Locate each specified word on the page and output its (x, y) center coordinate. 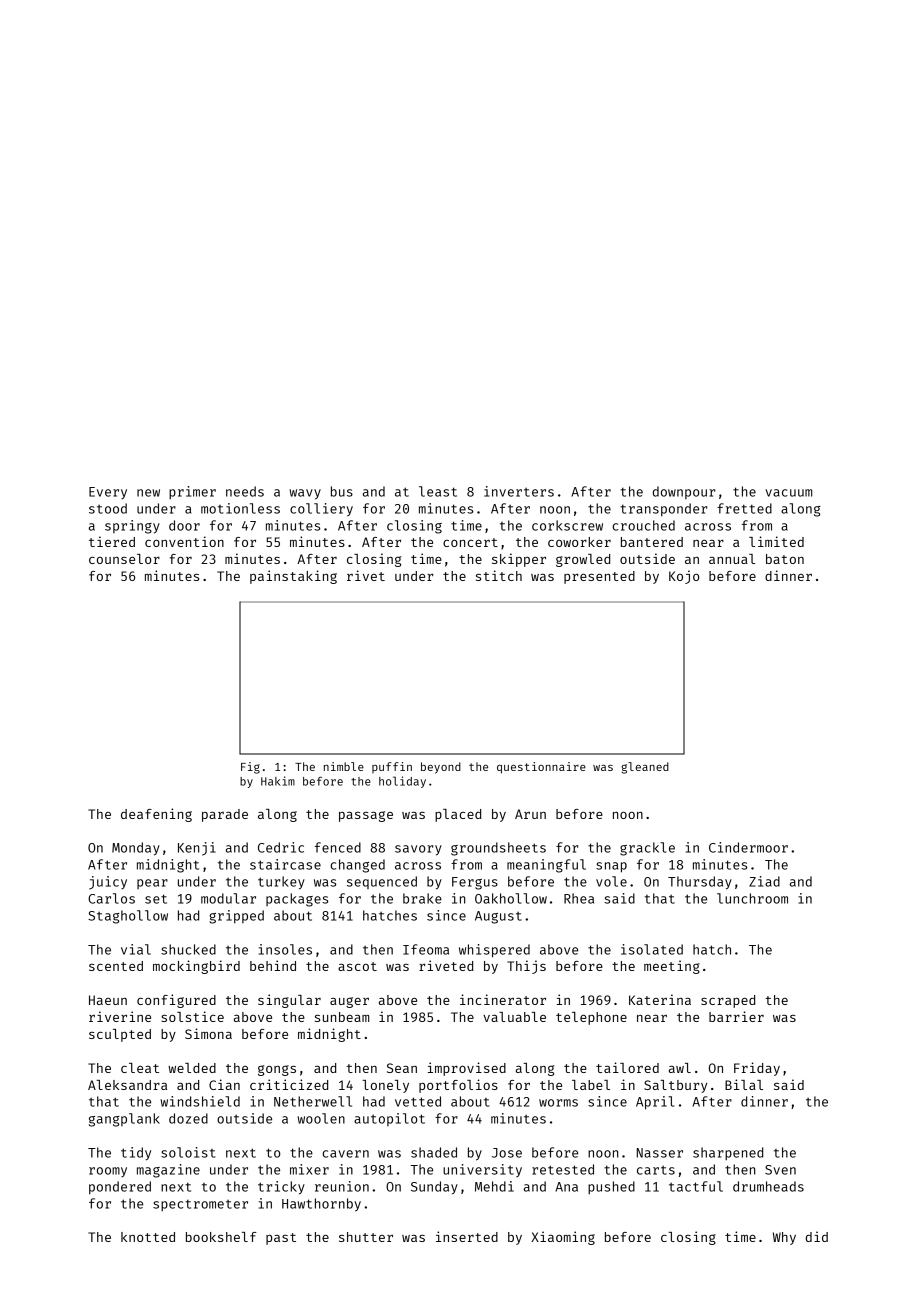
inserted (467, 1236)
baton (785, 559)
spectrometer (200, 1205)
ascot (357, 966)
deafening (156, 815)
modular (228, 898)
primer (192, 492)
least (438, 491)
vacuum (788, 493)
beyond (441, 768)
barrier (736, 1016)
